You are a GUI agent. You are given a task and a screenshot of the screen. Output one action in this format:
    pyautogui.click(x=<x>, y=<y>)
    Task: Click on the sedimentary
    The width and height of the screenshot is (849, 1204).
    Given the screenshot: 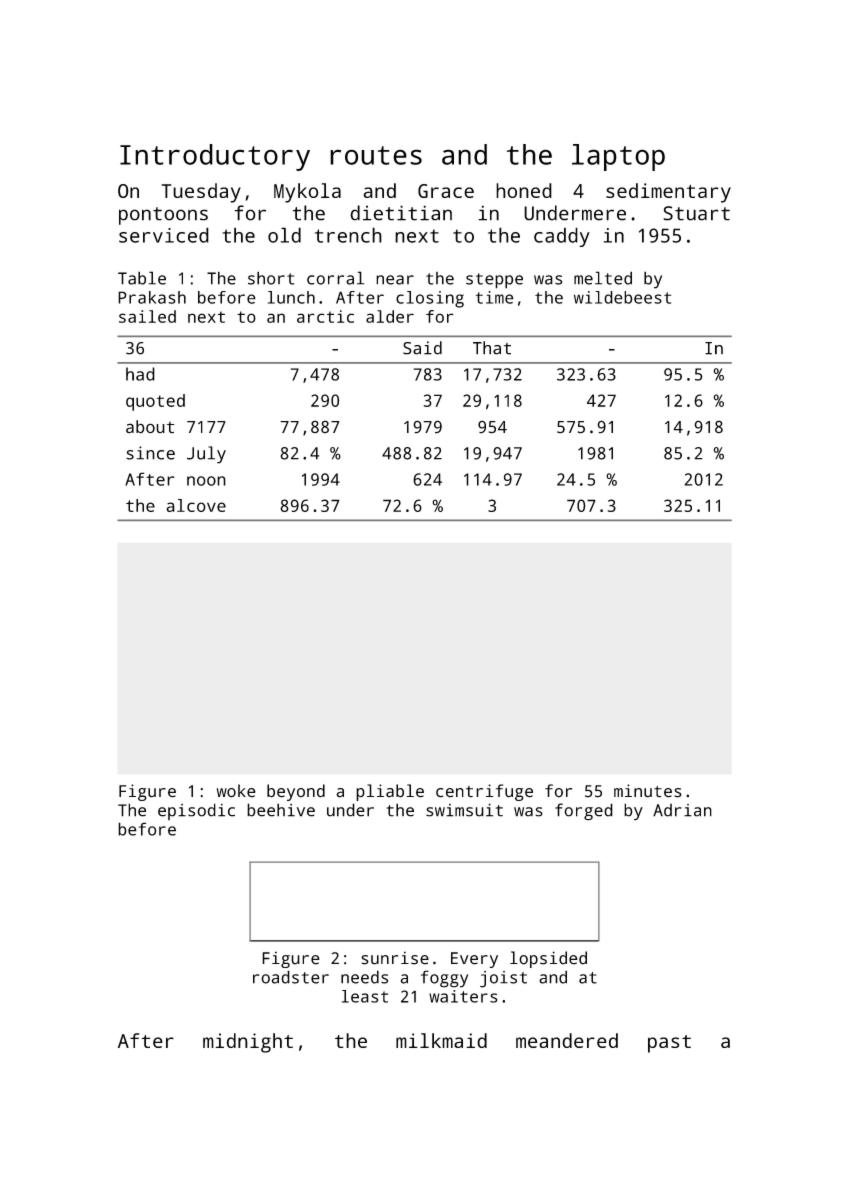 What is the action you would take?
    pyautogui.click(x=668, y=193)
